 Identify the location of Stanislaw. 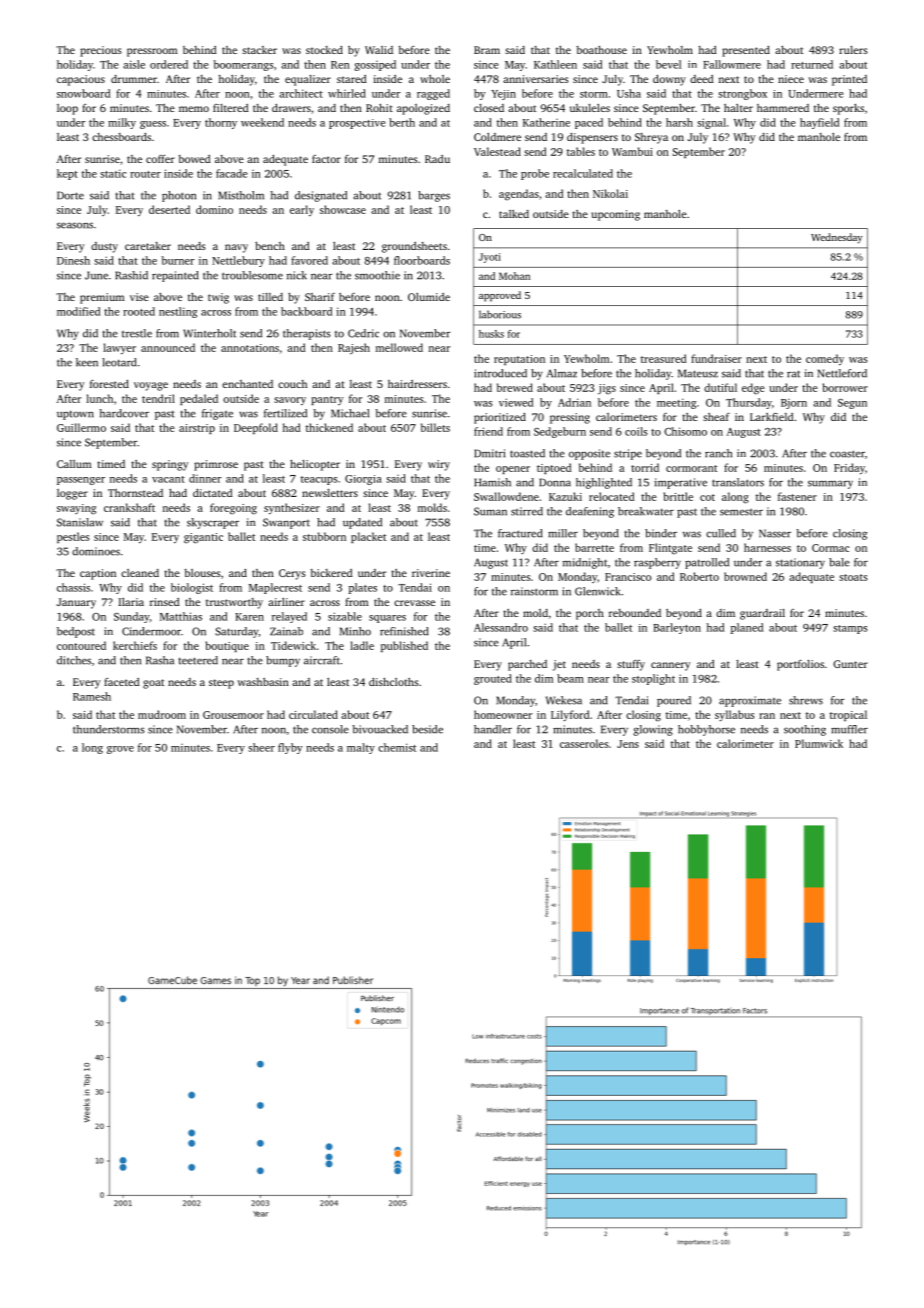
(80, 522).
